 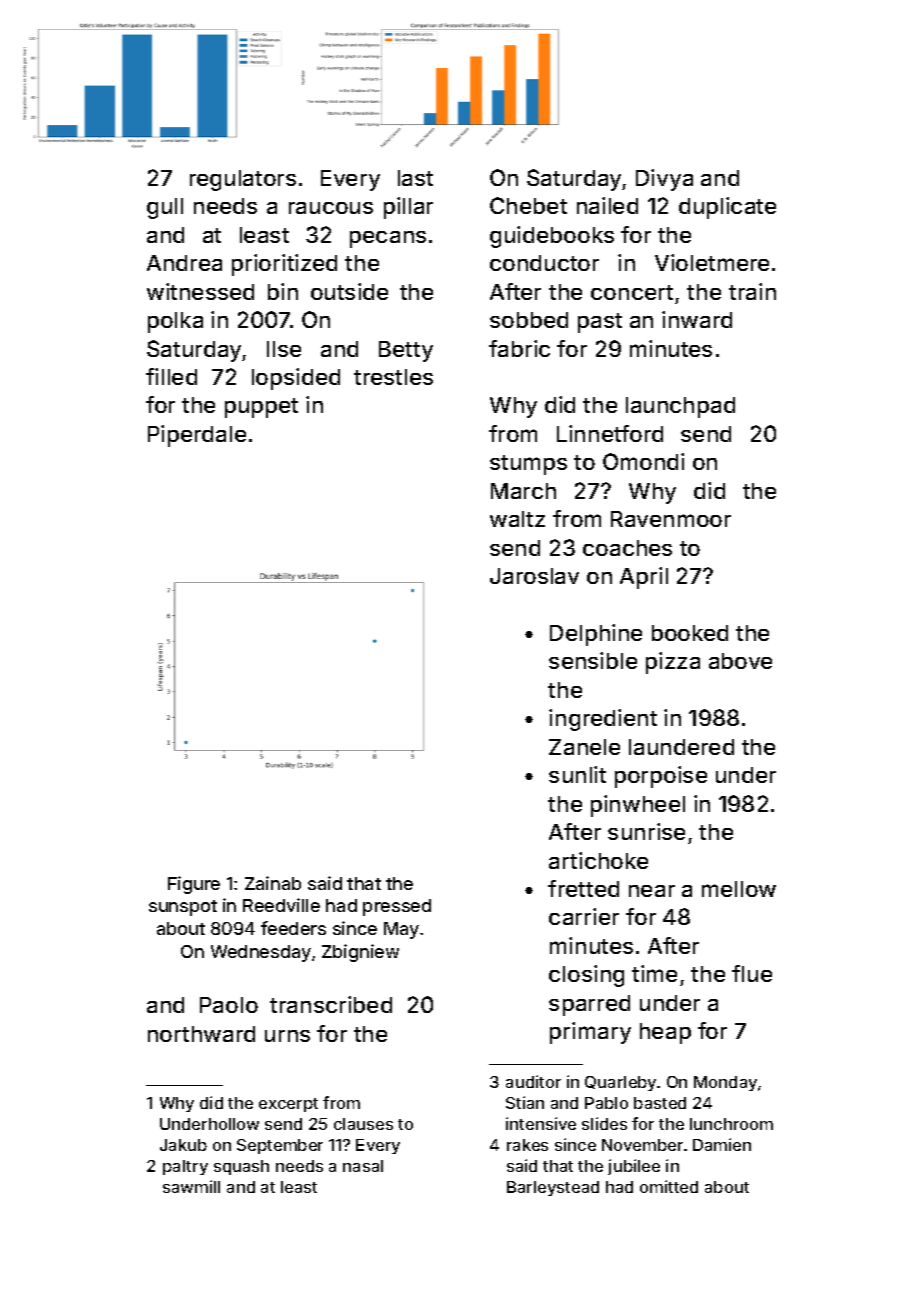 I want to click on sawmill, so click(x=191, y=1186).
